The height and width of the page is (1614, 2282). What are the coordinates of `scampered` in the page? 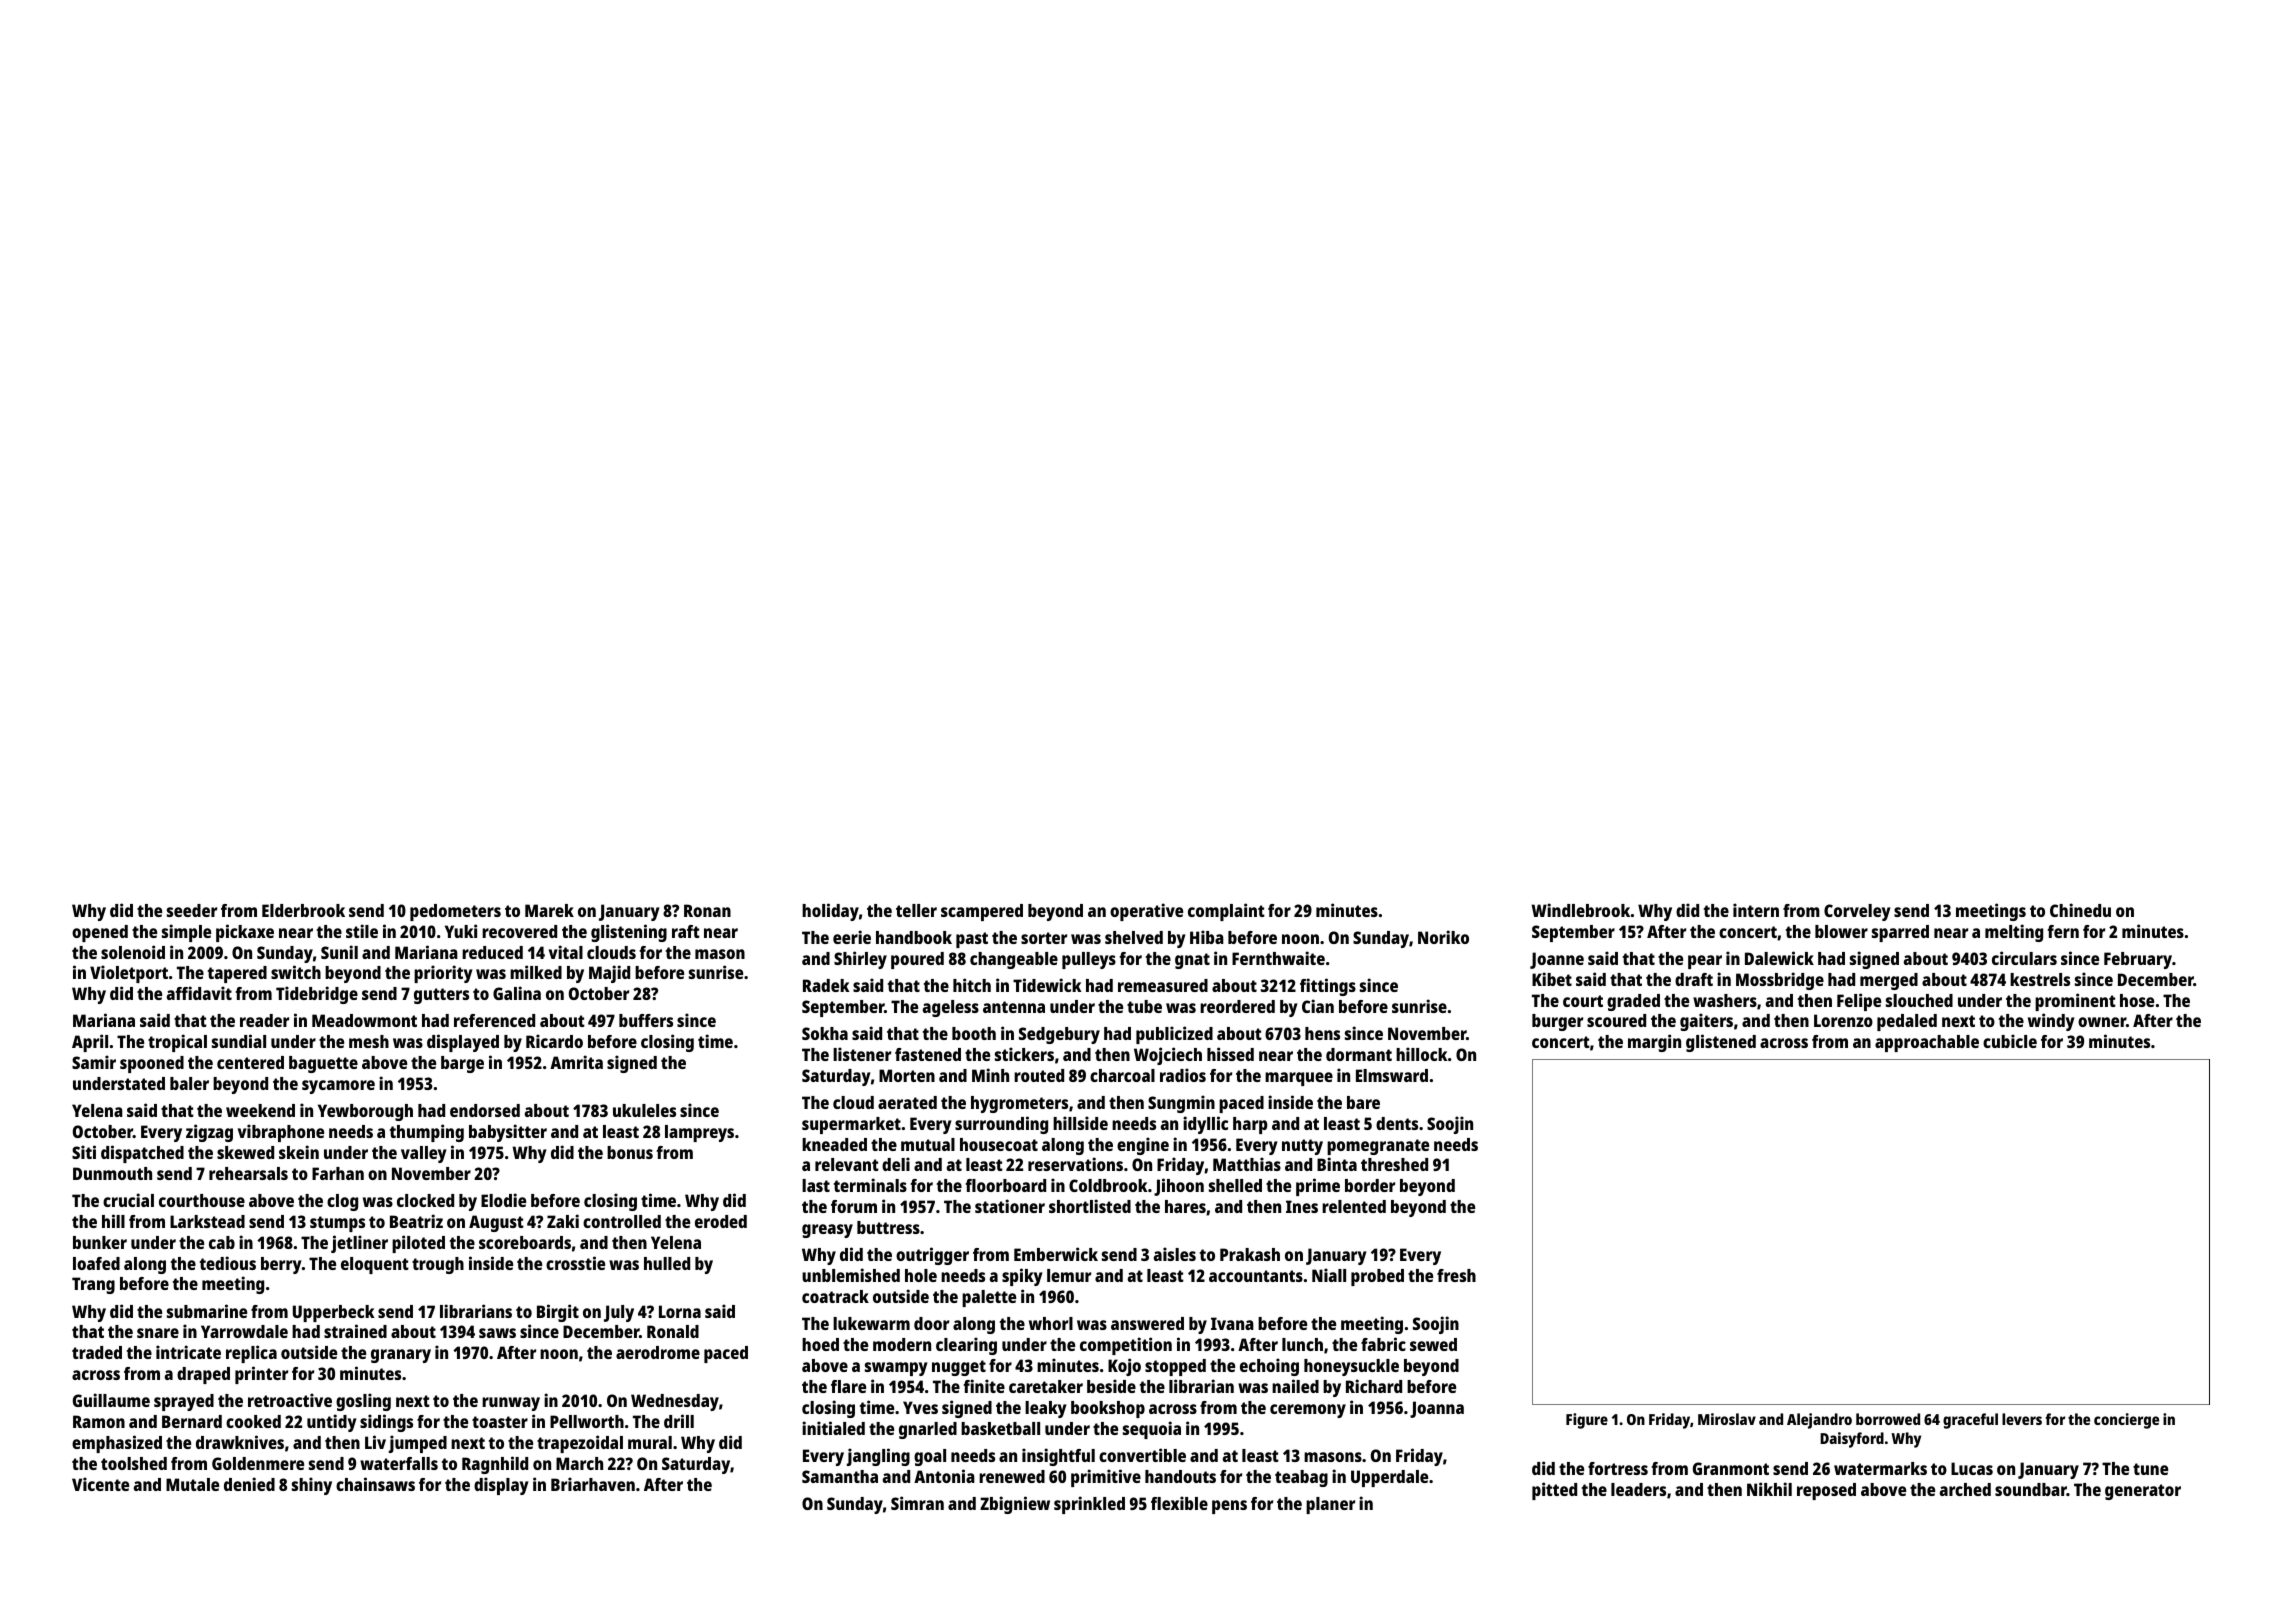 It's located at (982, 912).
